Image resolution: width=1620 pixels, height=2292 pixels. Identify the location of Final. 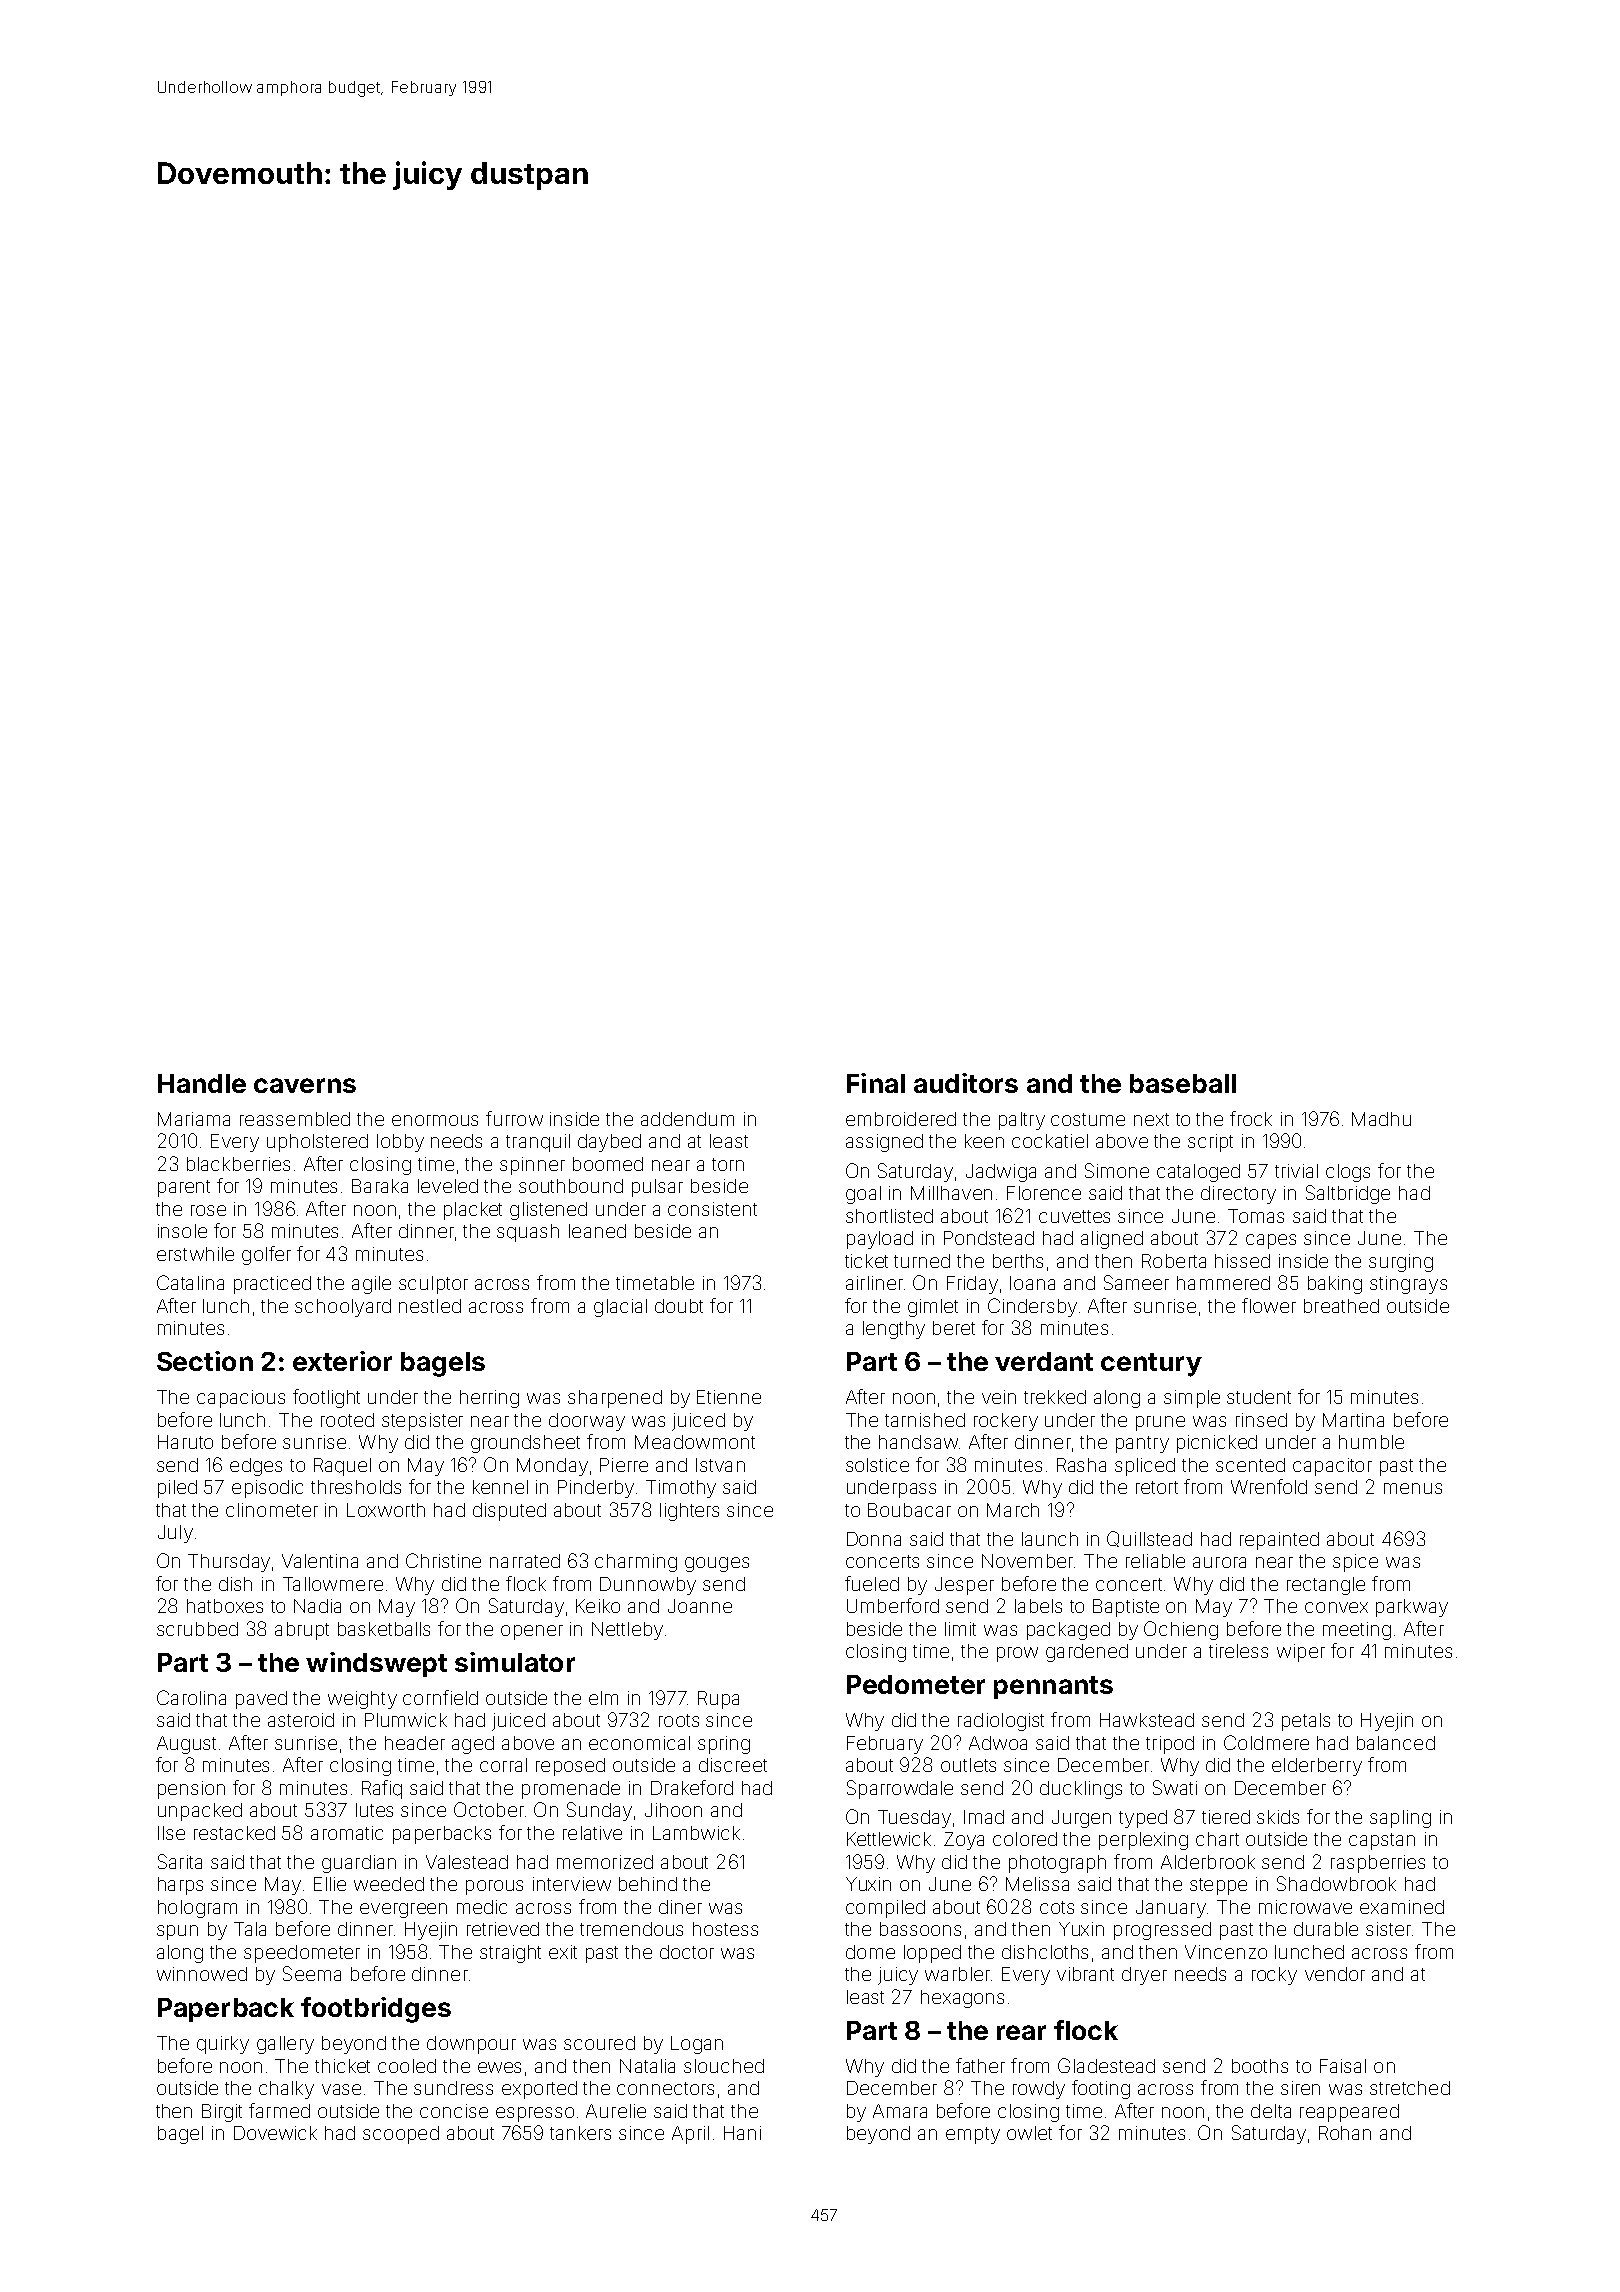
(876, 1083).
